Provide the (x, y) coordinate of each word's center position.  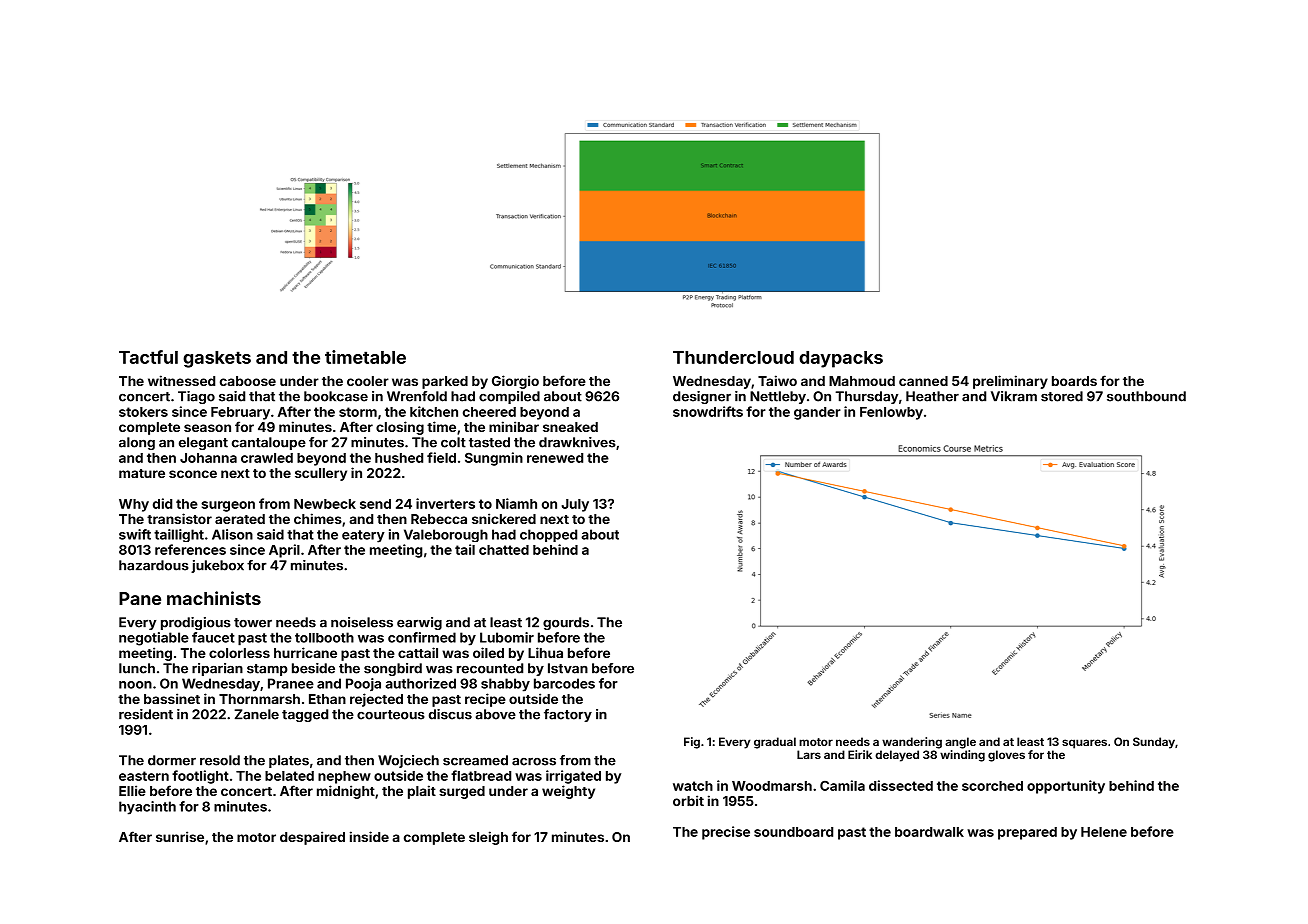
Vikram (1014, 396)
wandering (912, 743)
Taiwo (777, 380)
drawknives (577, 442)
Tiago (196, 397)
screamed (475, 760)
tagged (305, 715)
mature (142, 473)
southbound (1146, 396)
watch (693, 786)
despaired (312, 838)
